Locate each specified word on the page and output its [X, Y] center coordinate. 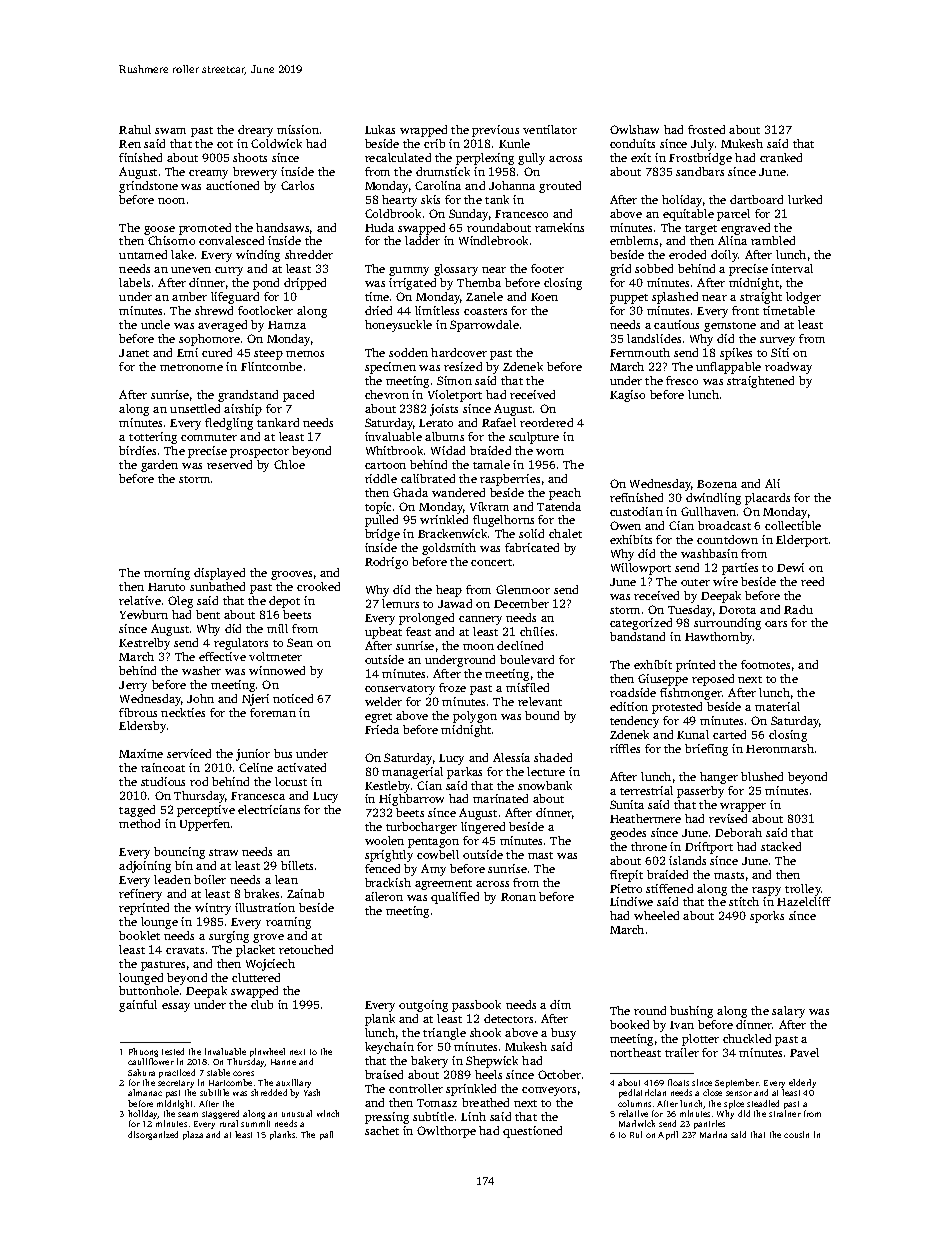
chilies [537, 631]
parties [740, 569]
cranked [781, 157]
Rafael [499, 422]
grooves [291, 575]
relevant [540, 701]
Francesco [521, 214]
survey [777, 341]
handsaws [282, 227]
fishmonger [691, 694]
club [262, 1004]
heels [488, 1074]
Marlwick [637, 1123]
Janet [134, 353]
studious [163, 781]
